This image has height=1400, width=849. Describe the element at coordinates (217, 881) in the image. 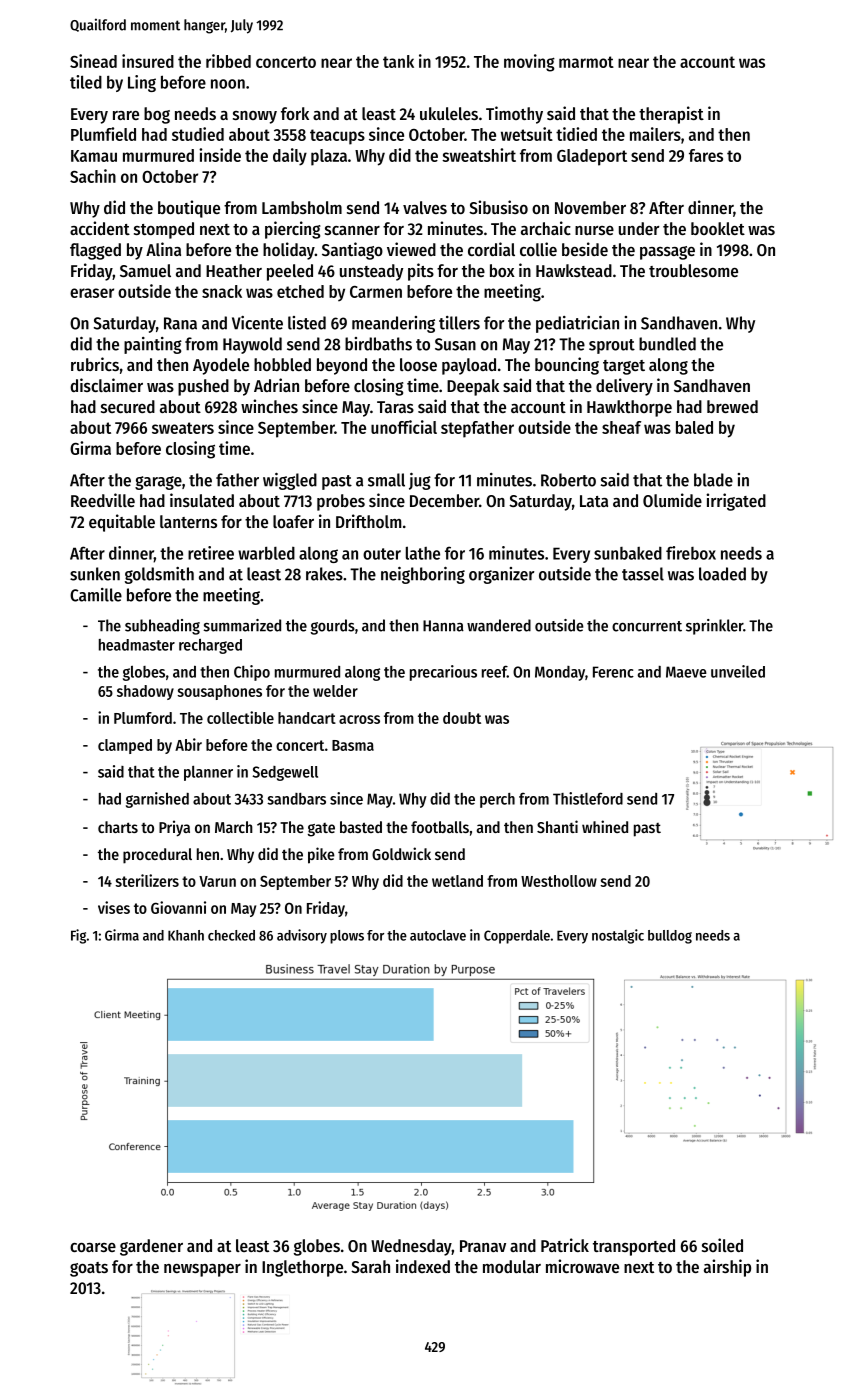

I see `Varun` at that location.
